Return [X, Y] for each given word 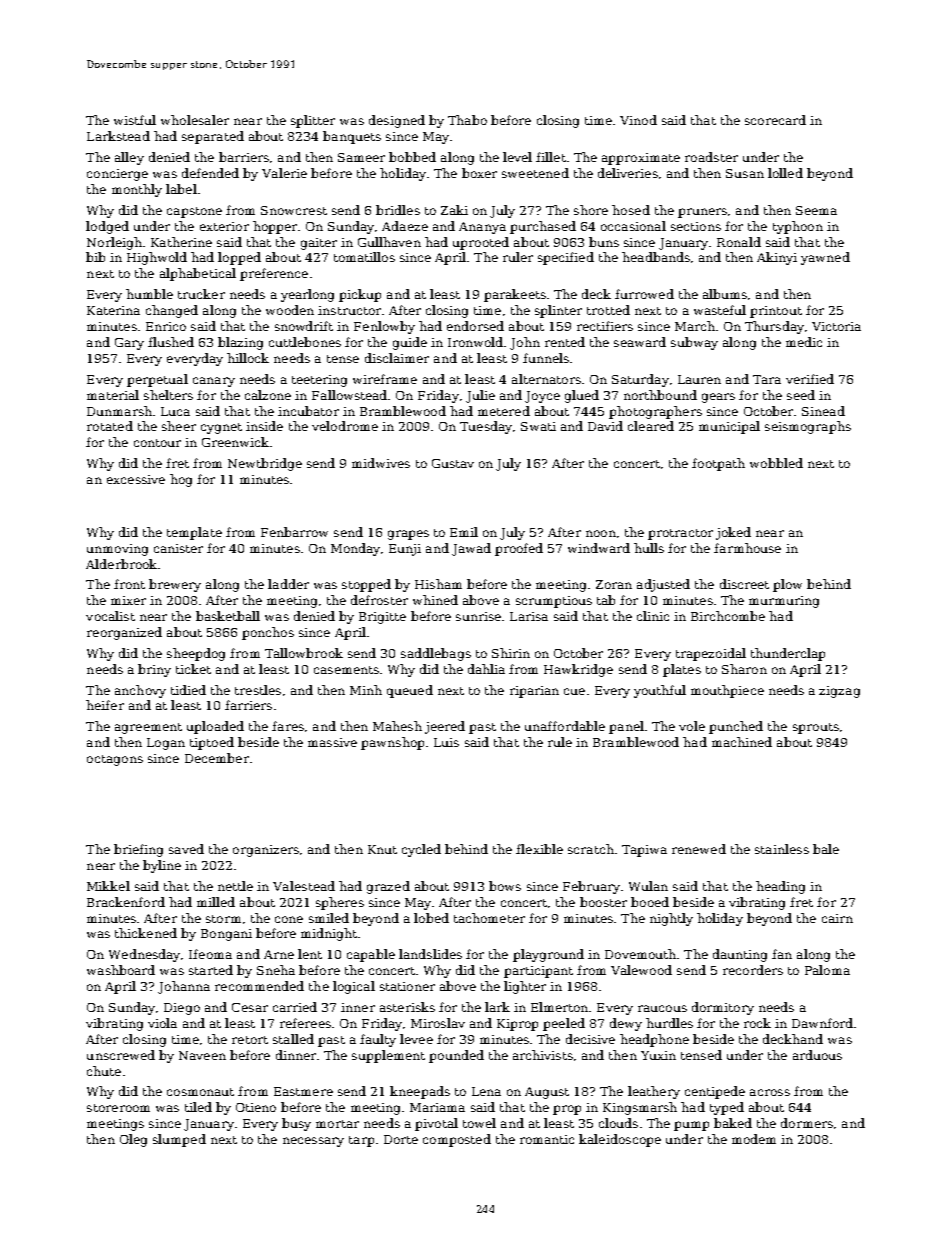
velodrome [345, 426]
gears [718, 398]
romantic [547, 1139]
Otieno [256, 1107]
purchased [543, 227]
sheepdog [196, 654]
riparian [534, 692]
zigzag [839, 692]
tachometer [489, 918]
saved [186, 849]
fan [782, 954]
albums [725, 294]
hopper [275, 227]
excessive [136, 479]
